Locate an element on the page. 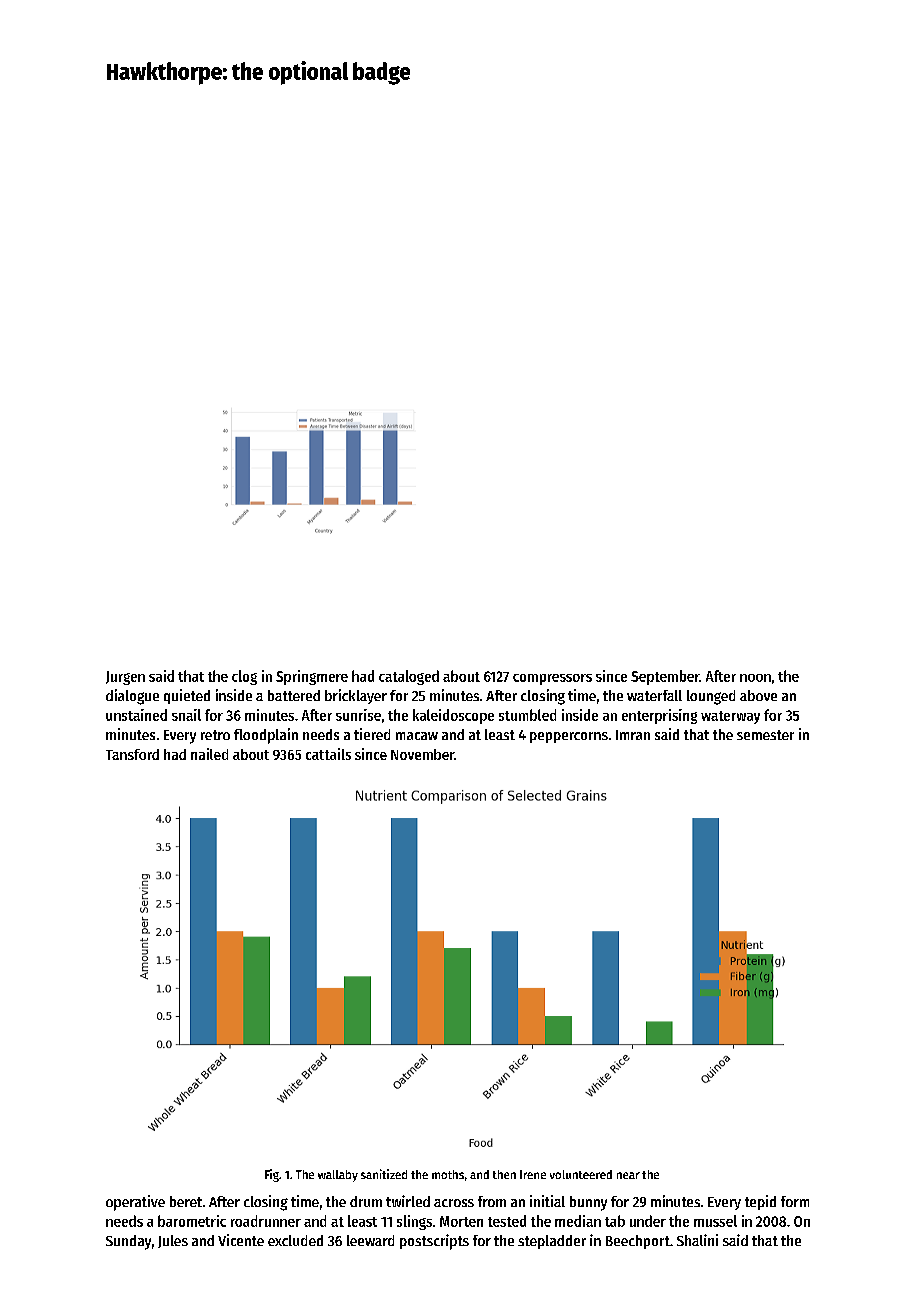  Fig is located at coordinates (272, 1175).
